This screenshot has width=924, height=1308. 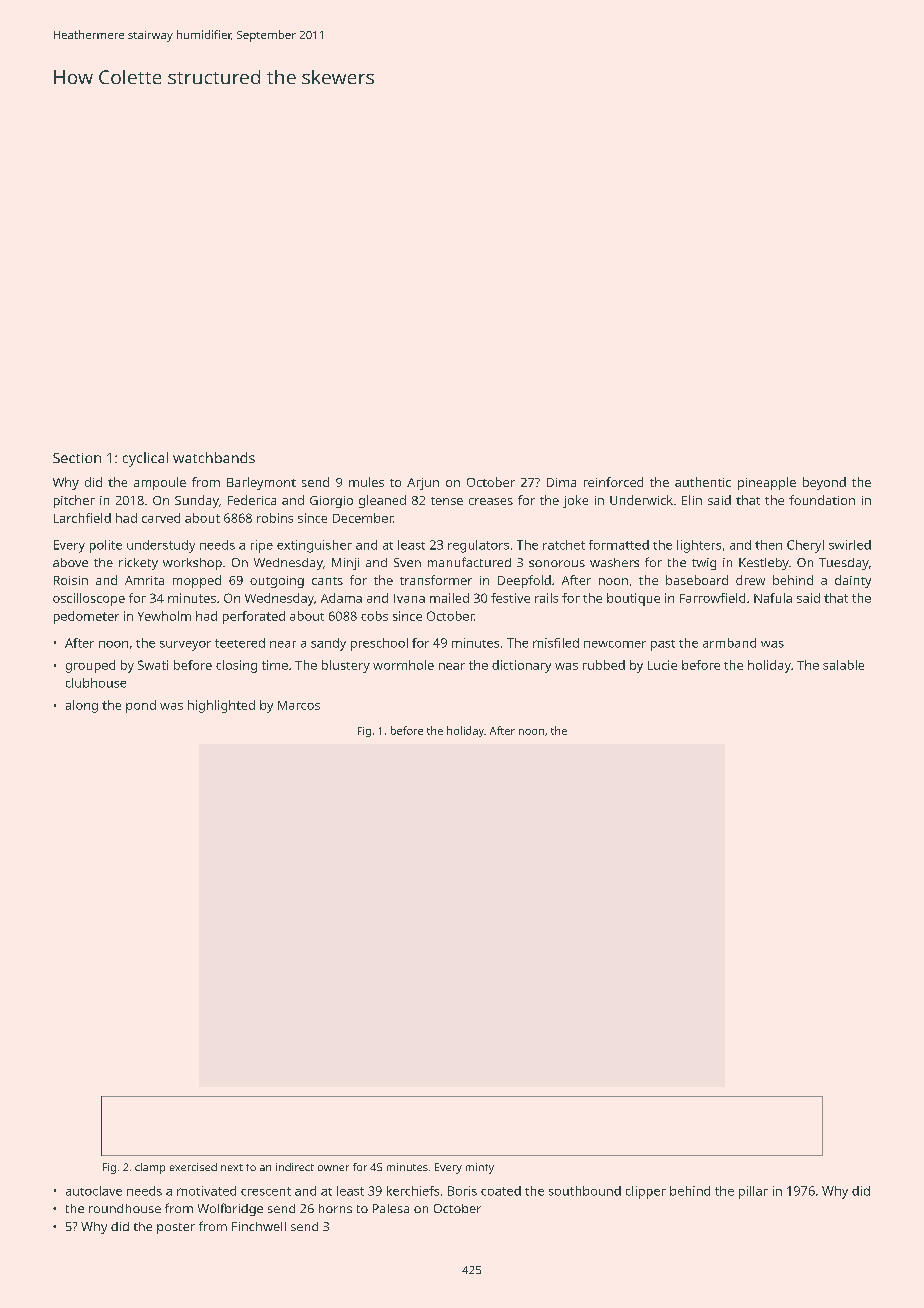 I want to click on clamp, so click(x=150, y=1168).
